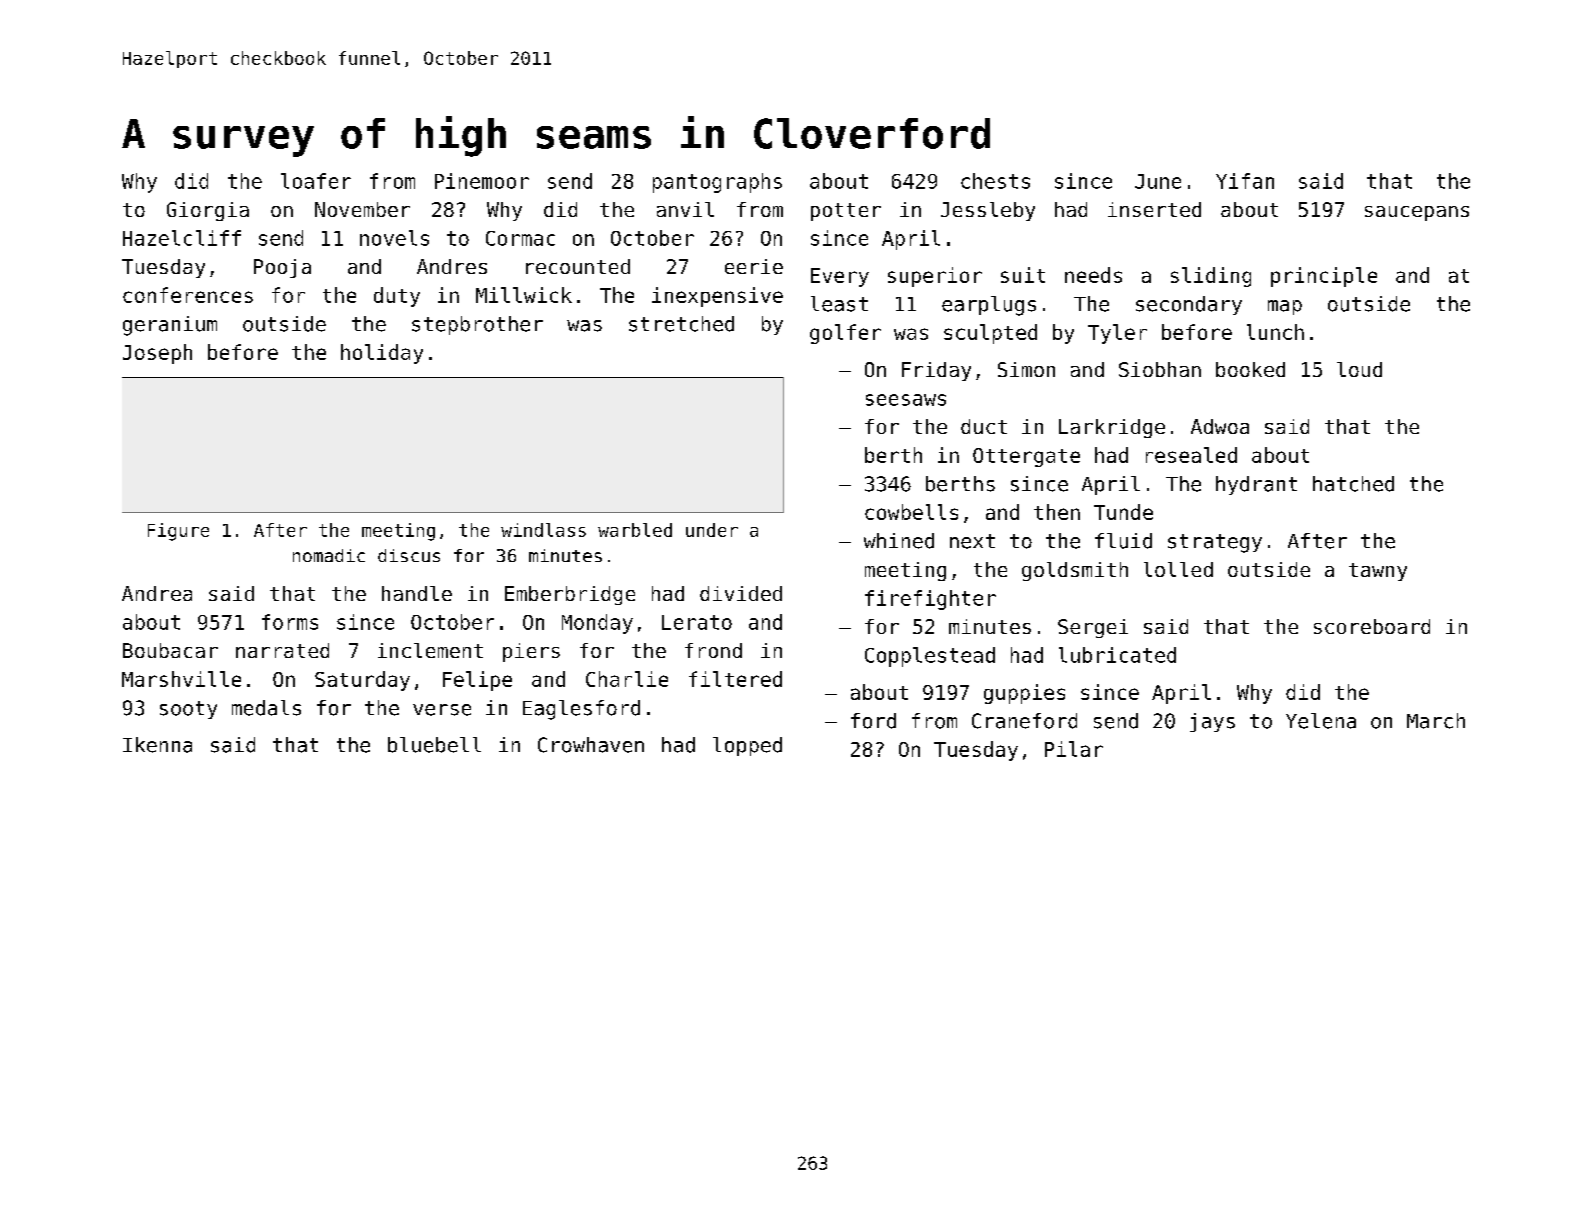 This screenshot has width=1593, height=1231. What do you see at coordinates (735, 679) in the screenshot?
I see `filtered` at bounding box center [735, 679].
